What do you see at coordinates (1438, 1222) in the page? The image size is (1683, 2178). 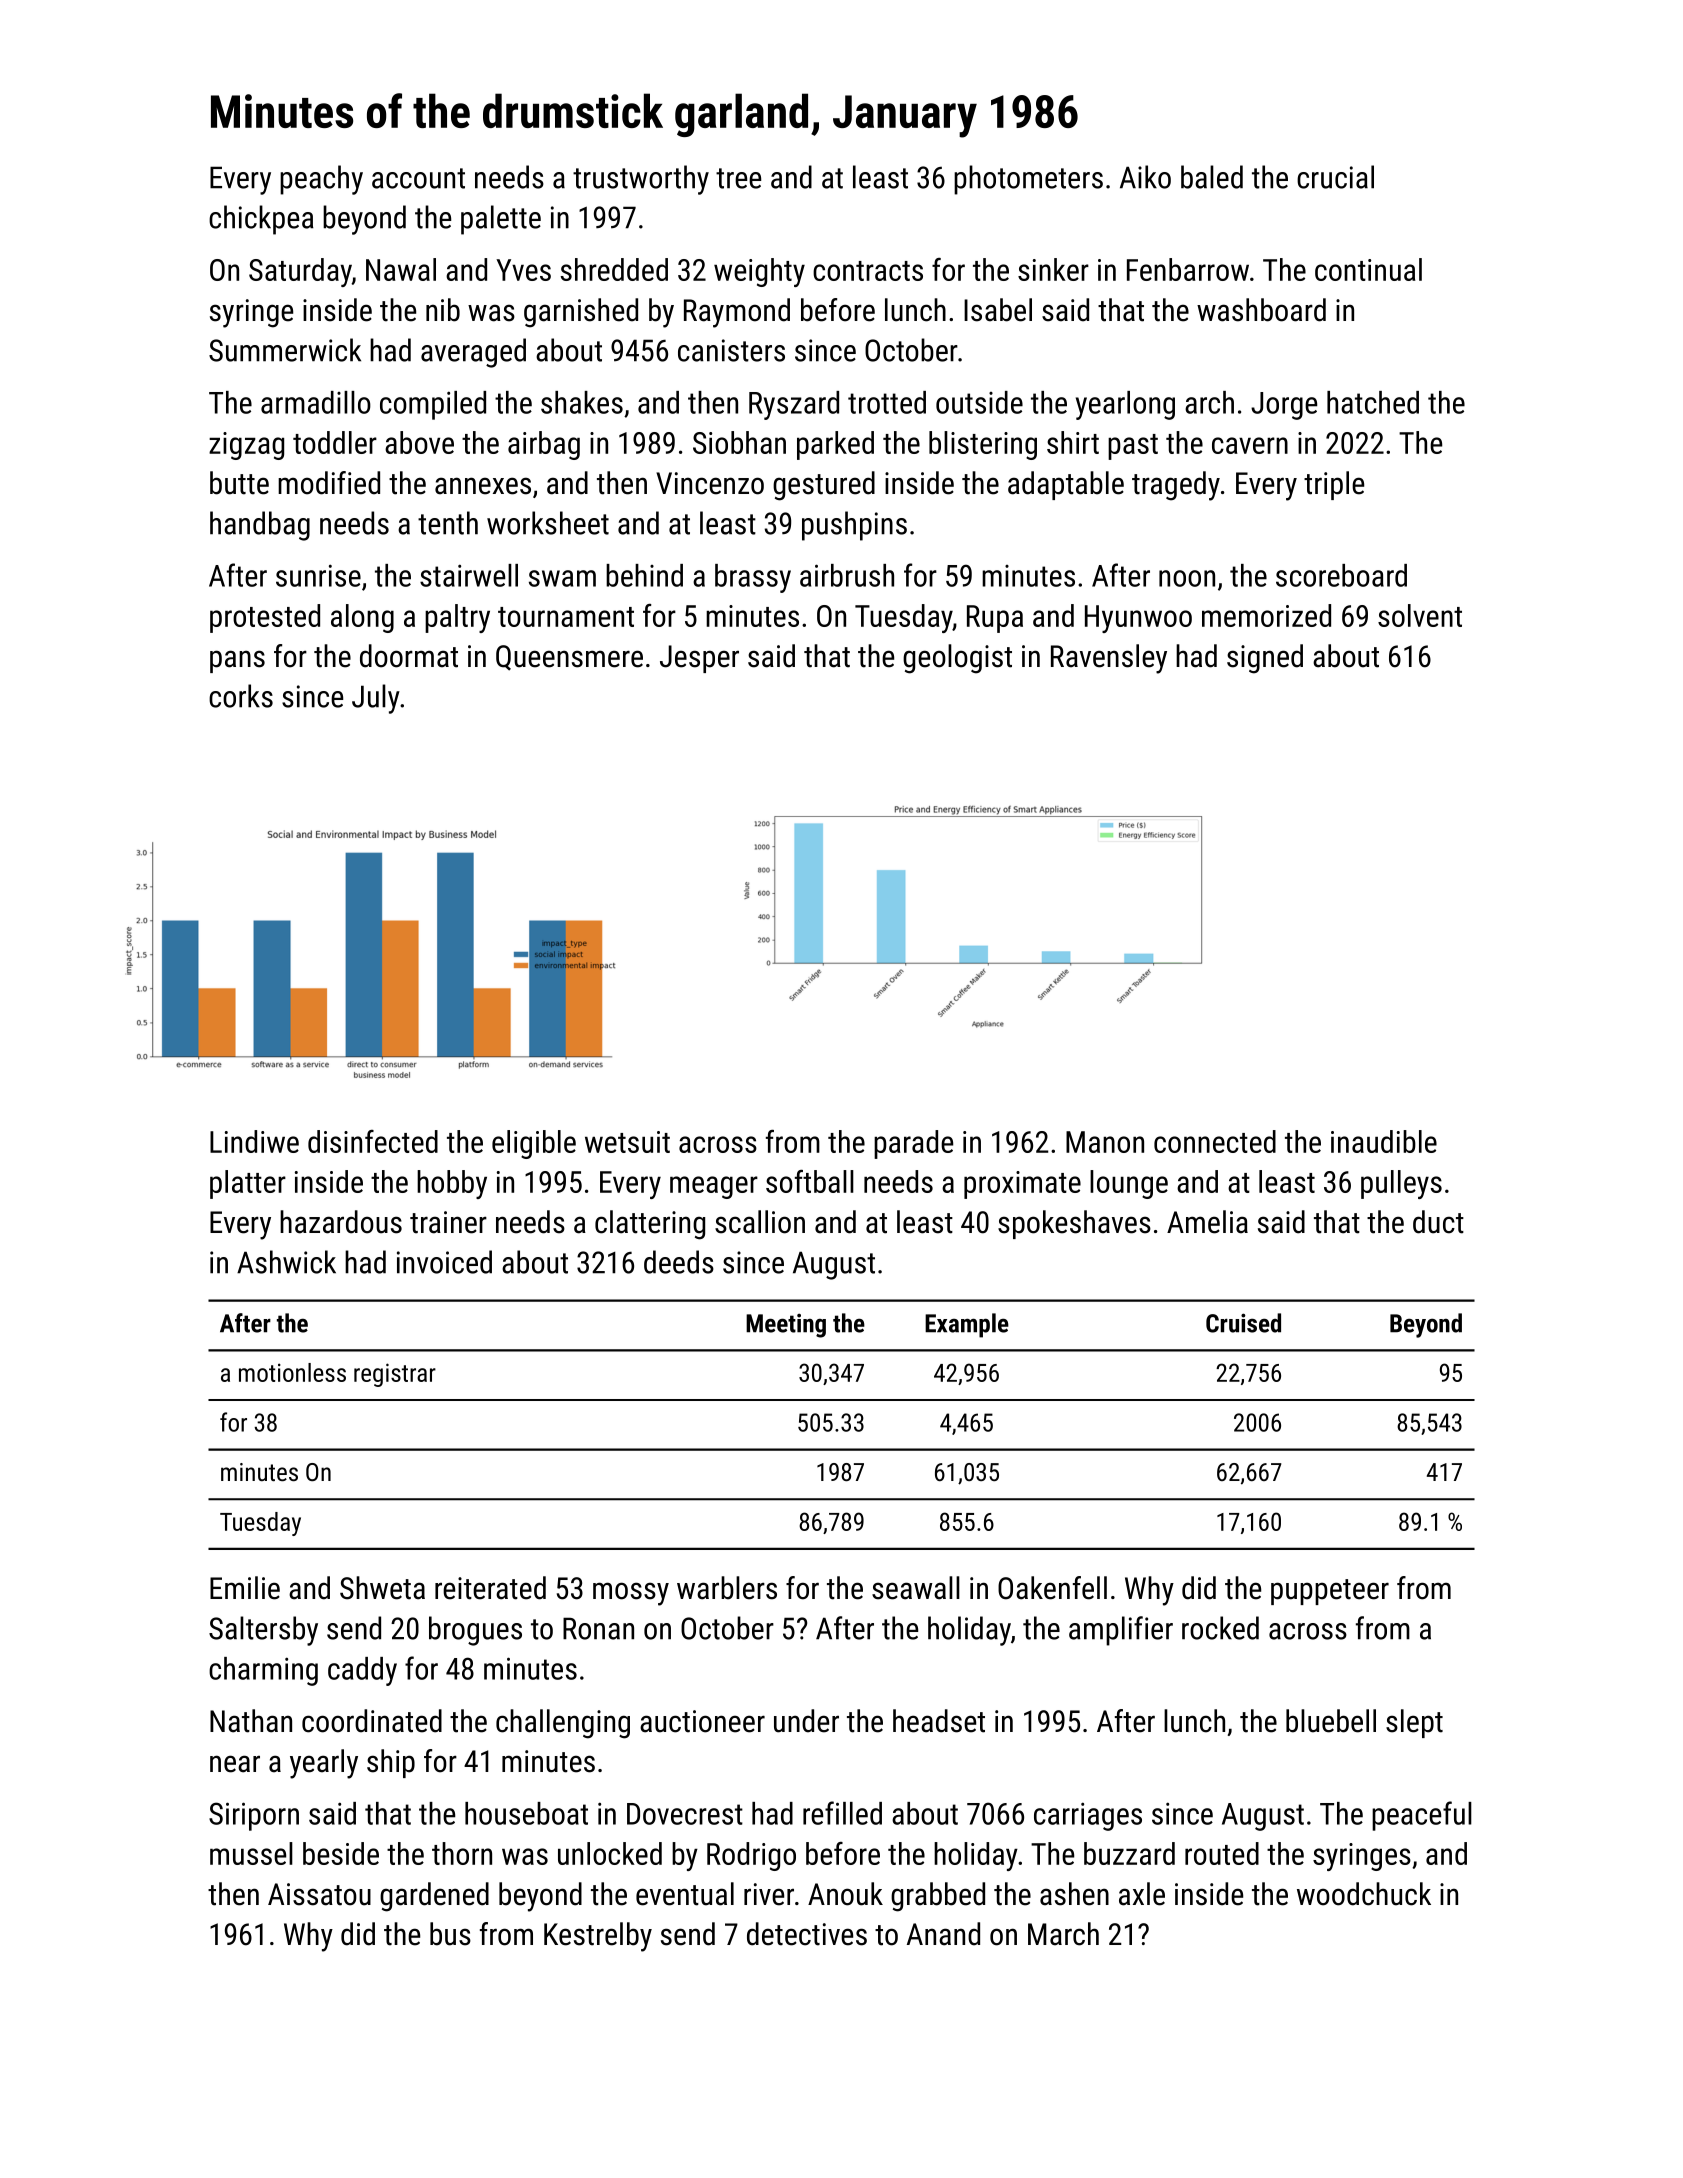 I see `duct` at bounding box center [1438, 1222].
